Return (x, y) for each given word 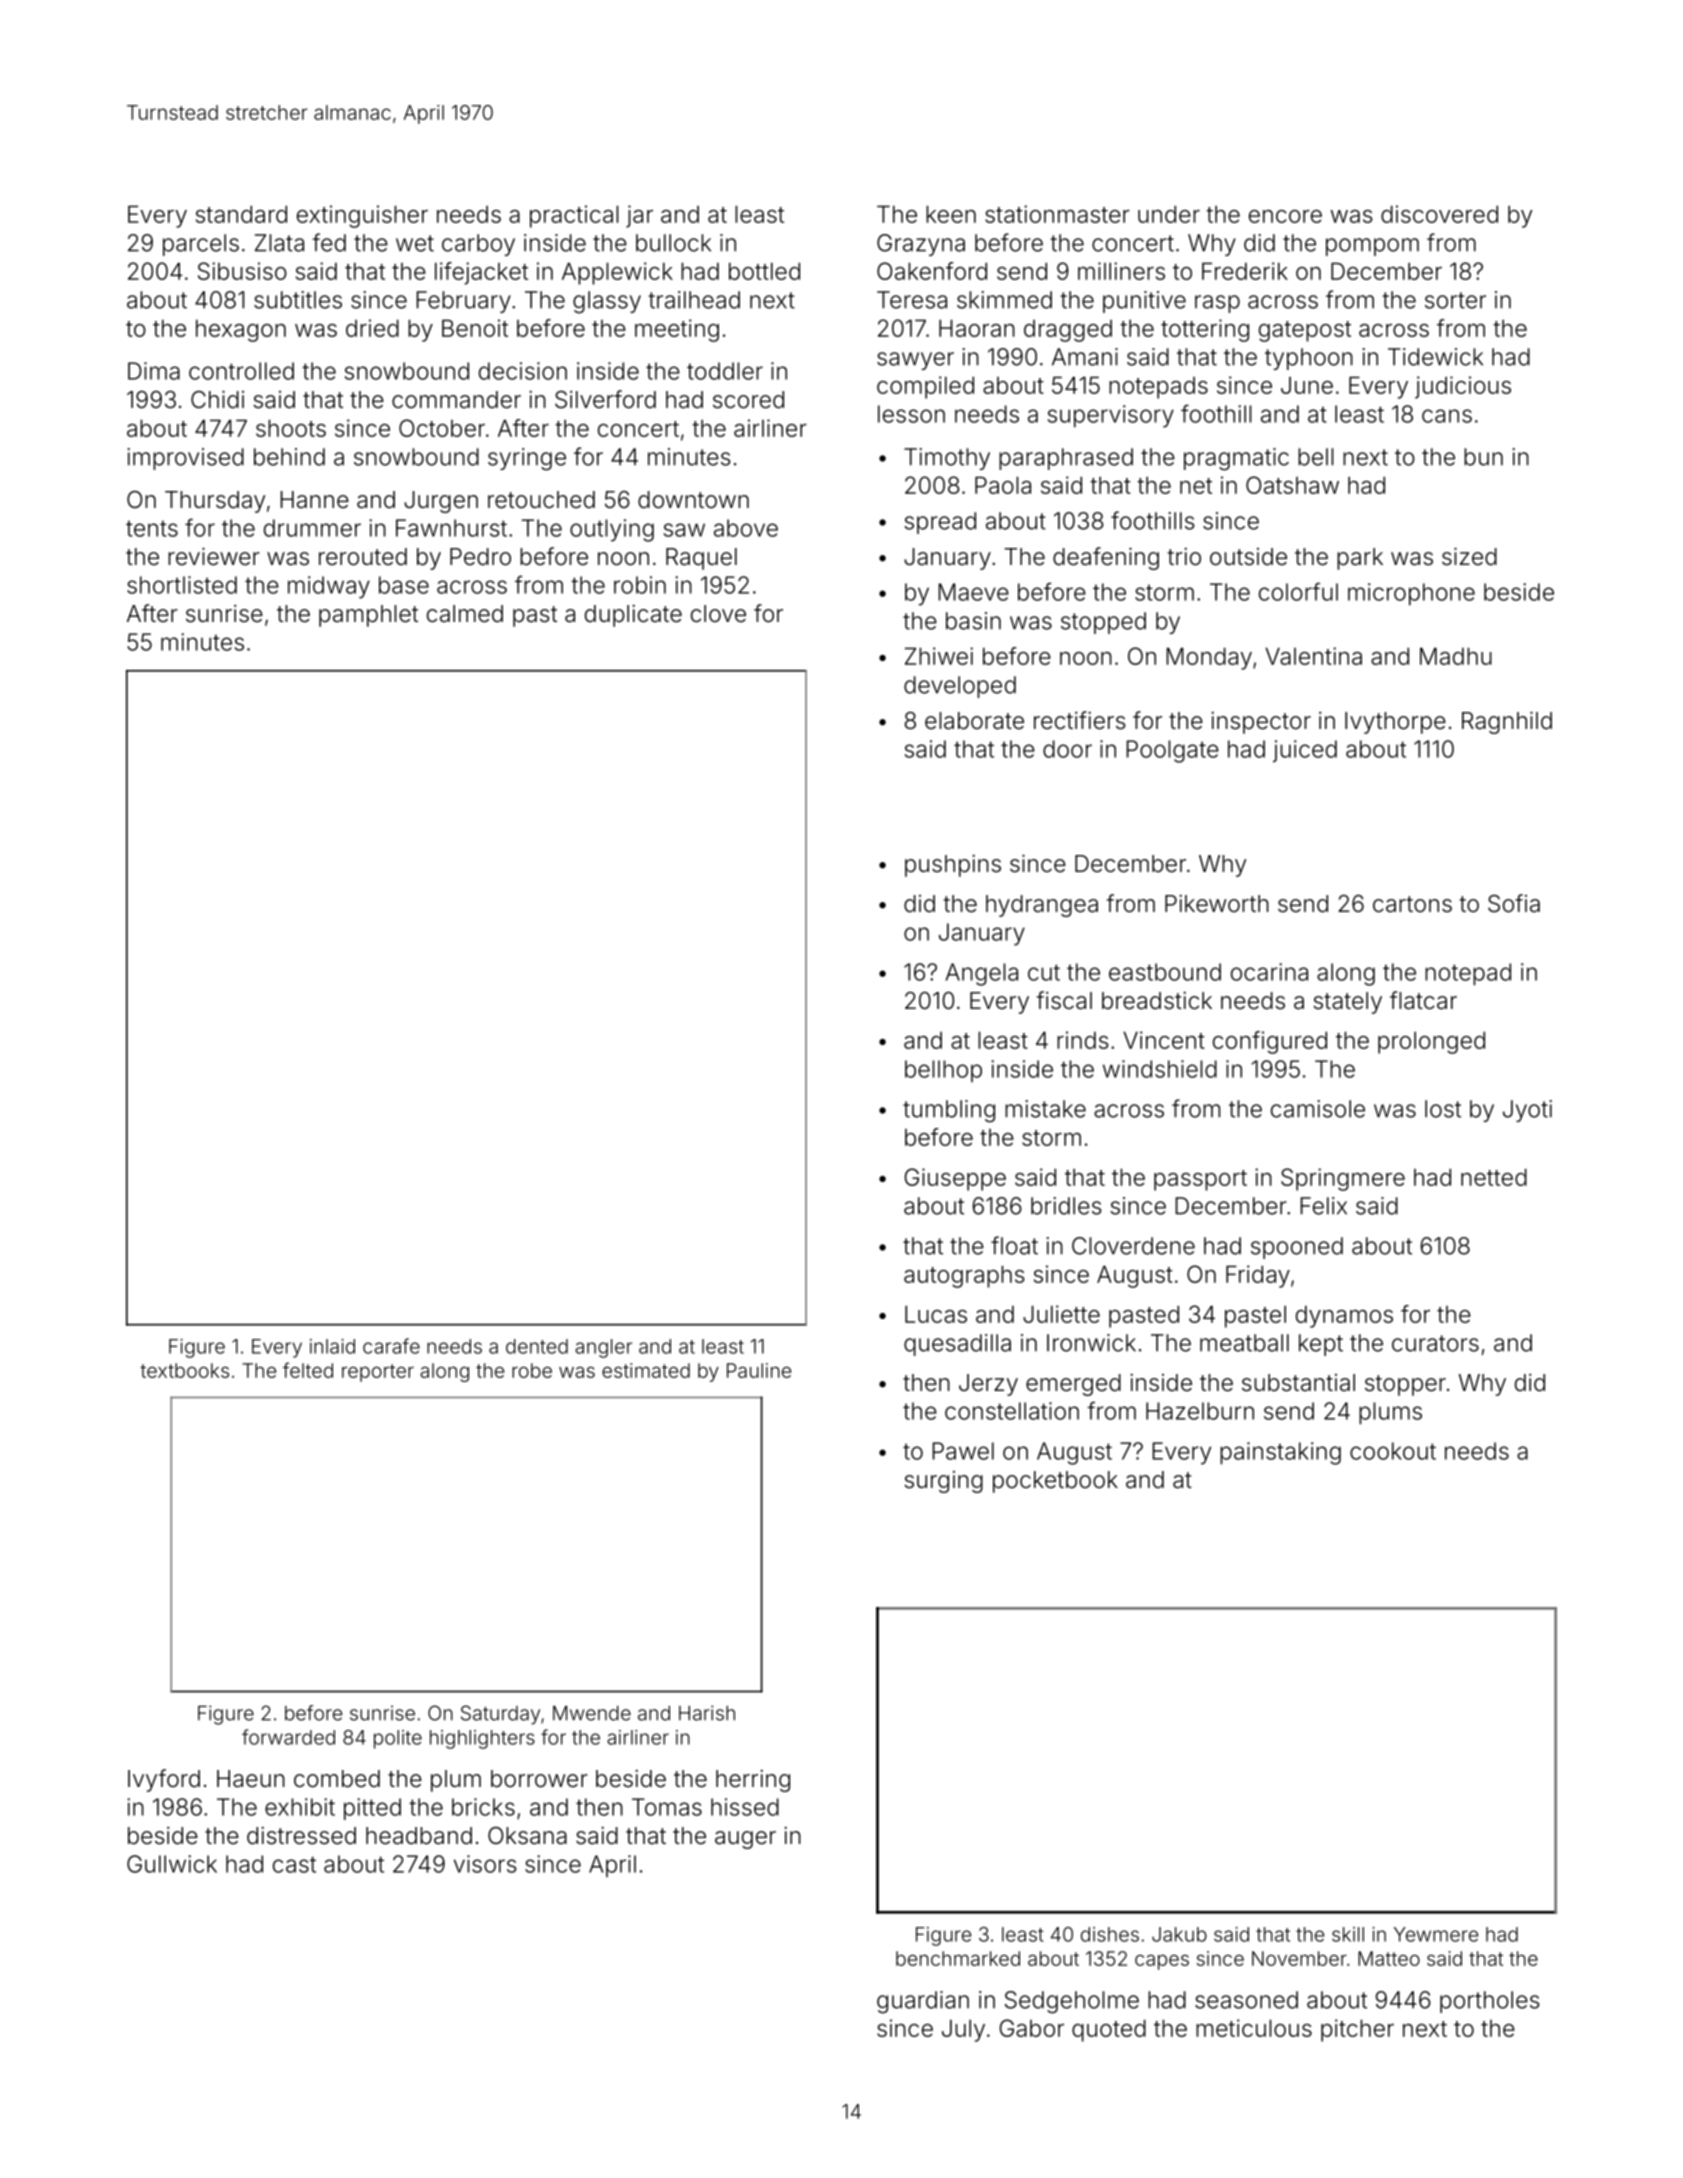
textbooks (184, 1370)
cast (294, 1864)
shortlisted (182, 585)
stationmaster (1057, 214)
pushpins (953, 866)
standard (241, 214)
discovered (1439, 214)
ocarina (1269, 972)
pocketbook (1055, 1482)
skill (1348, 1934)
